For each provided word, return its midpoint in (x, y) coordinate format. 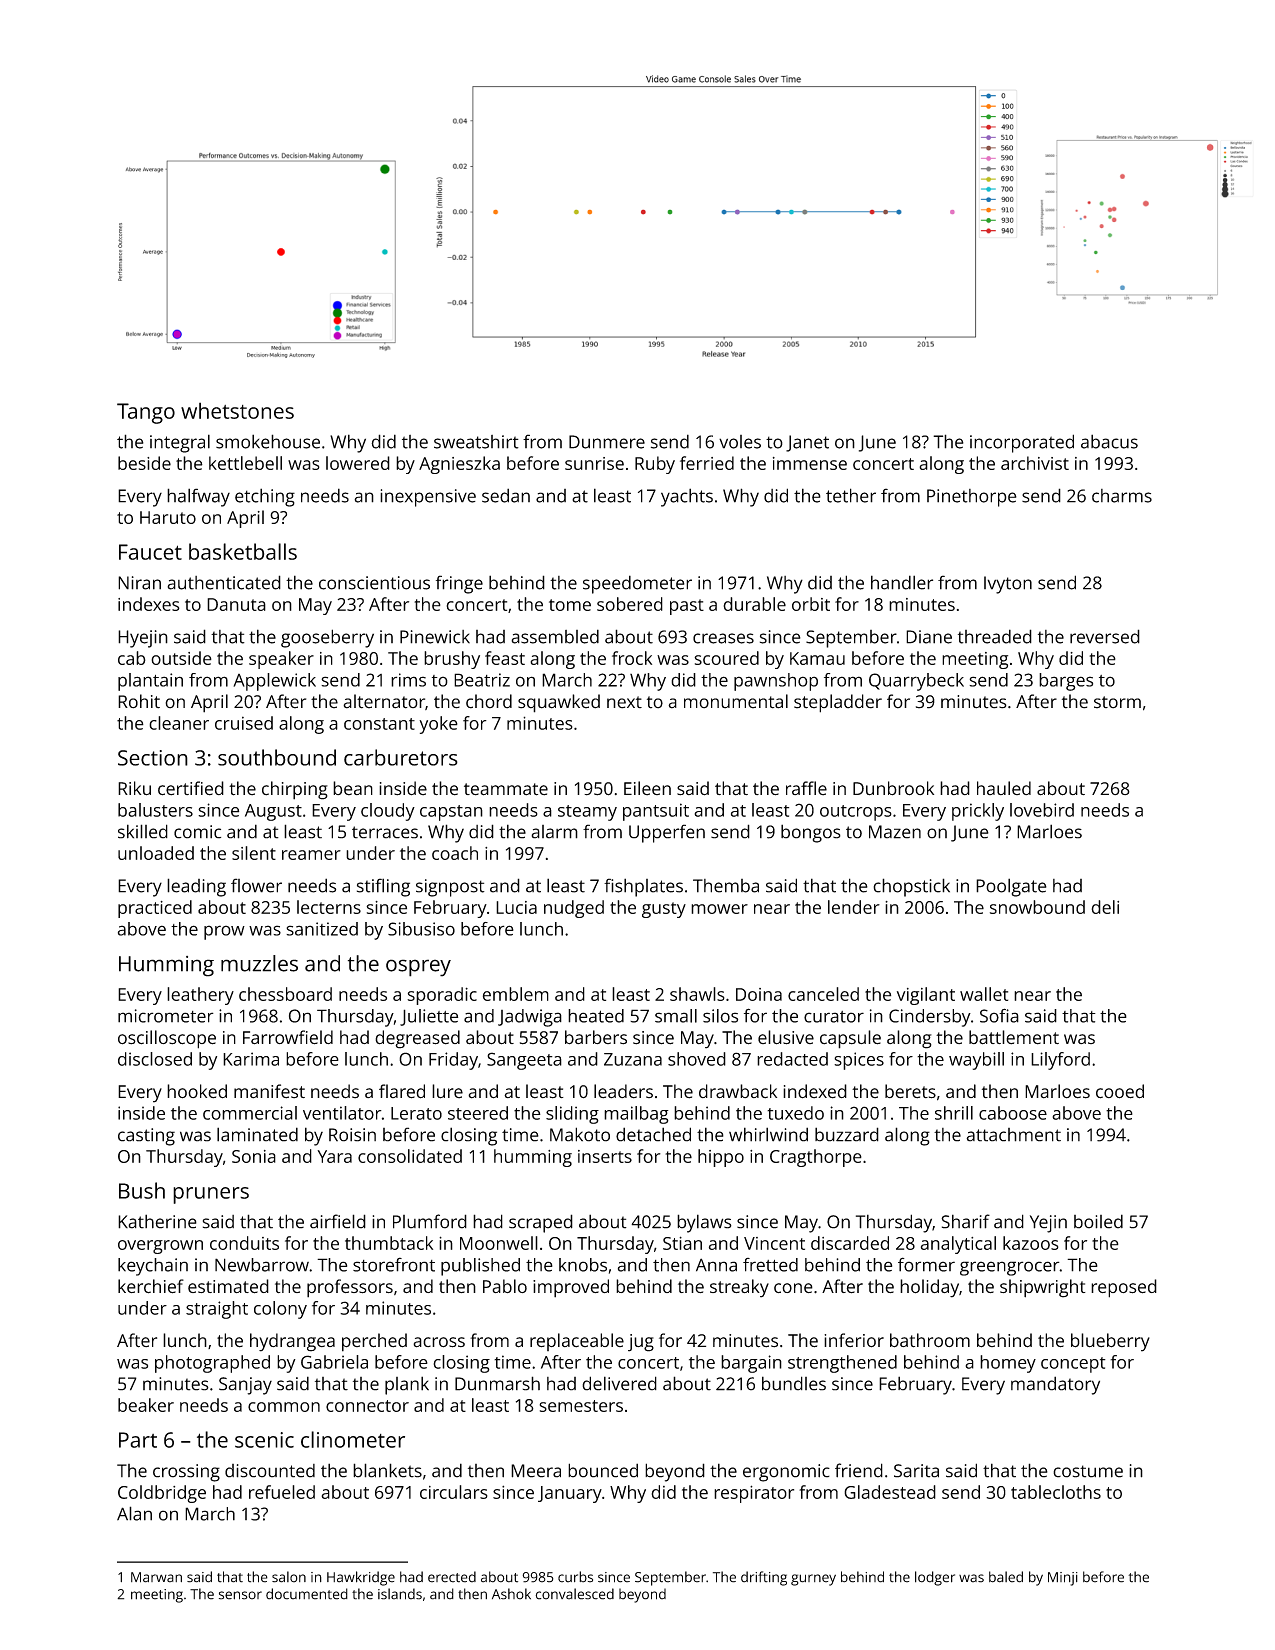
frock (632, 658)
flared (402, 1091)
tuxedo (795, 1113)
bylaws (704, 1223)
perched (374, 1342)
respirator (754, 1494)
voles (740, 442)
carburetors (401, 757)
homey (1008, 1364)
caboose (1013, 1113)
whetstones (237, 410)
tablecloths (1056, 1492)
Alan (134, 1513)
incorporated (1022, 443)
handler (902, 582)
